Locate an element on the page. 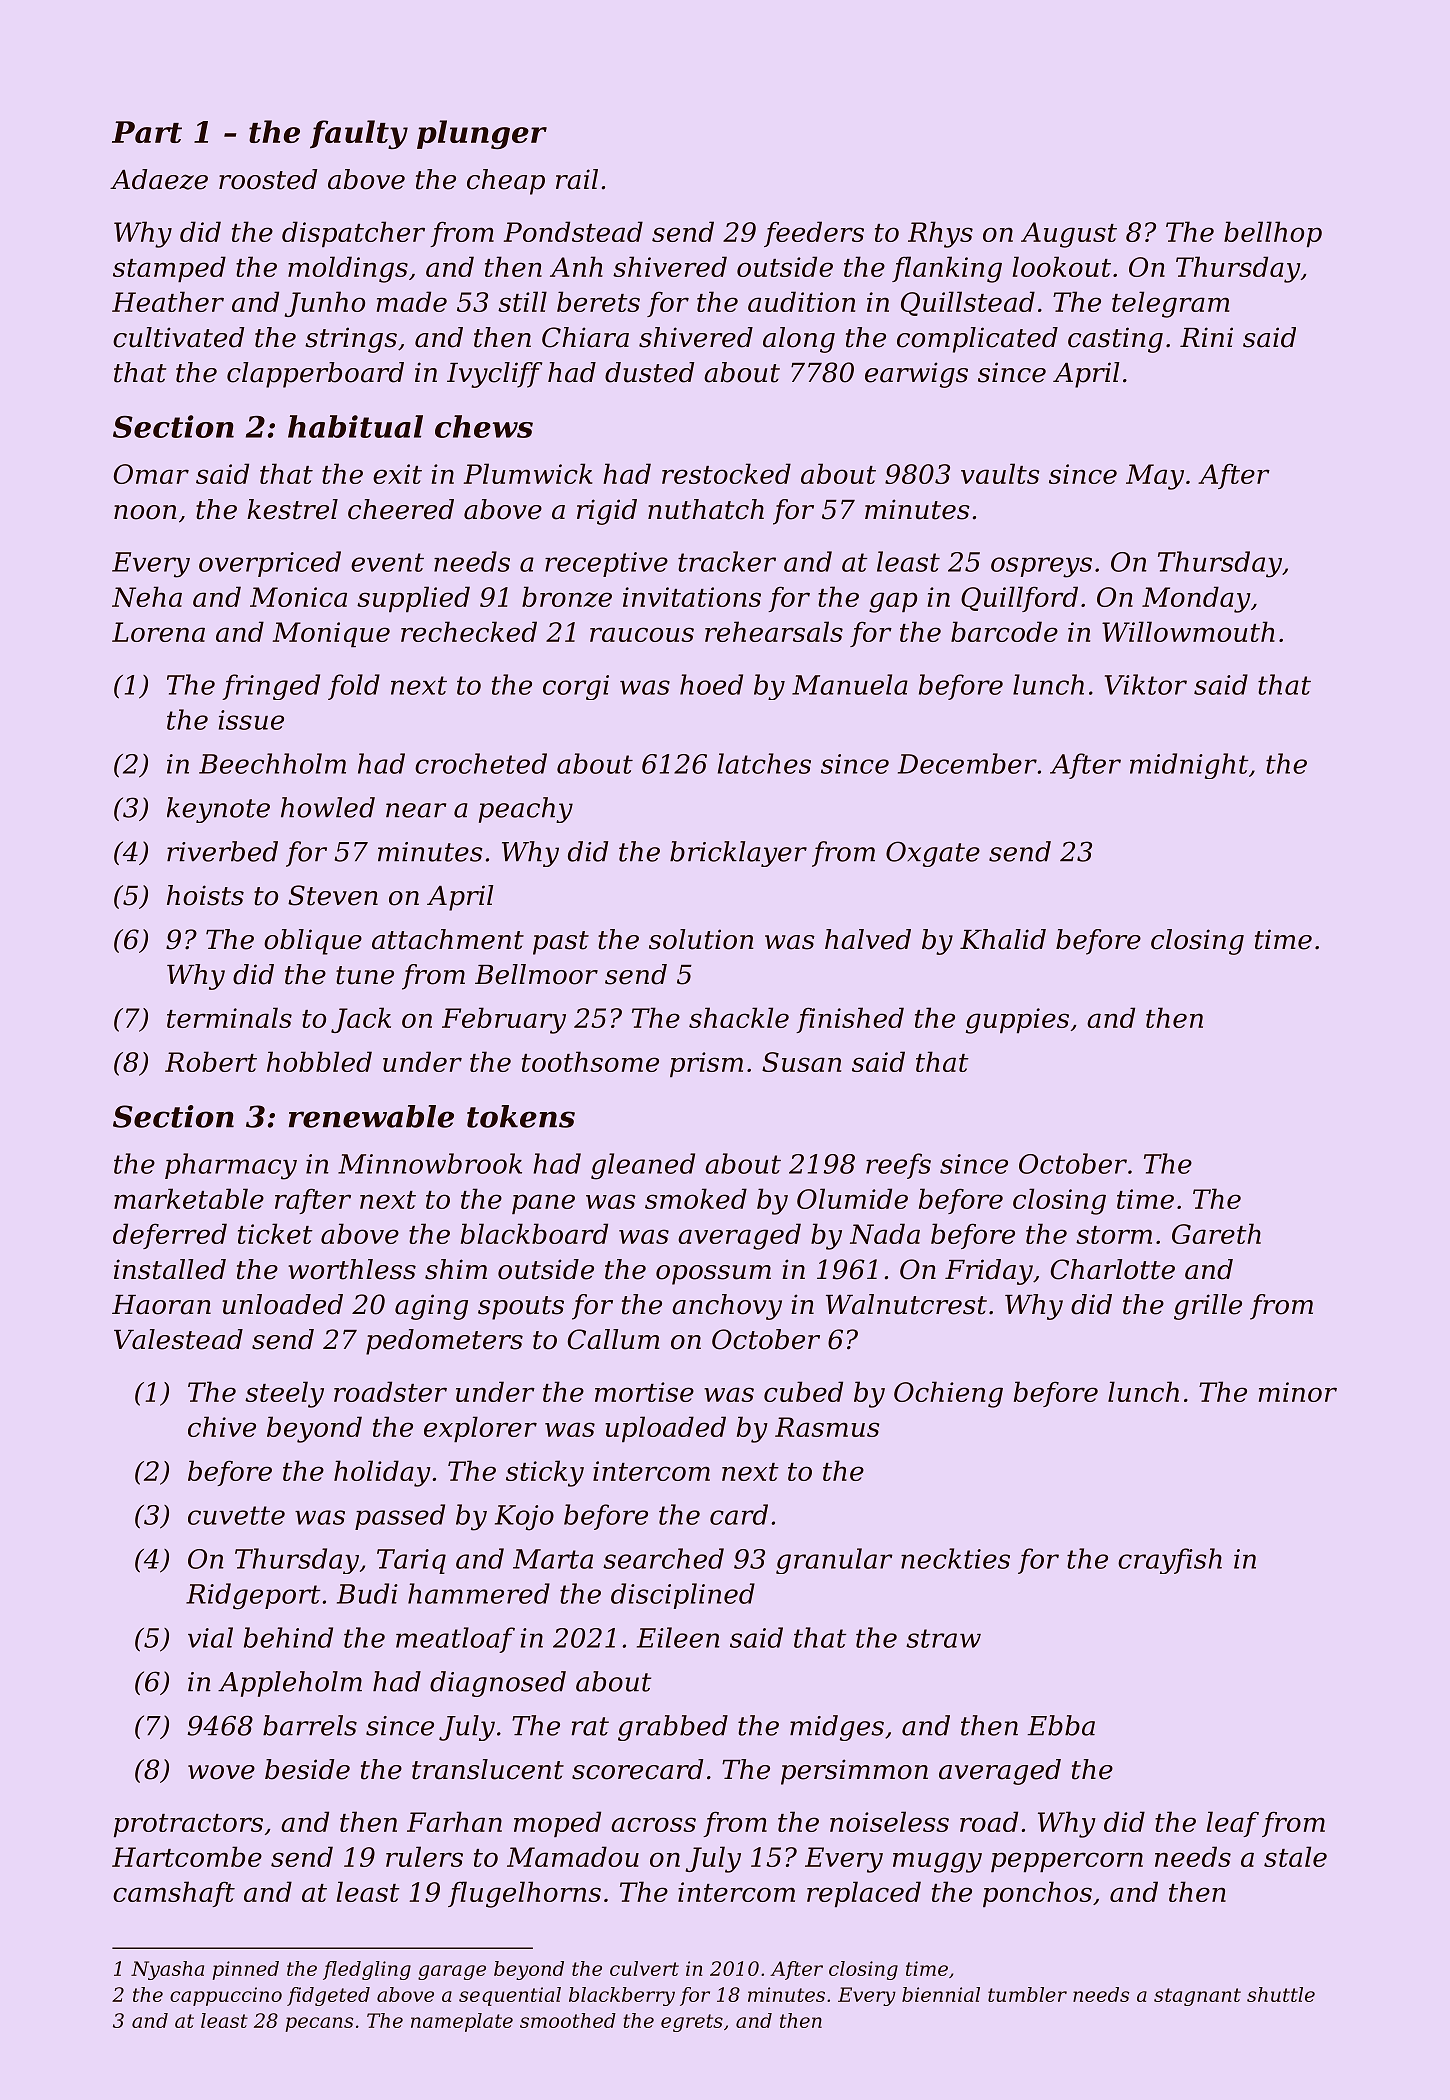 The width and height of the document is (1450, 2100). rehearsals is located at coordinates (774, 631).
